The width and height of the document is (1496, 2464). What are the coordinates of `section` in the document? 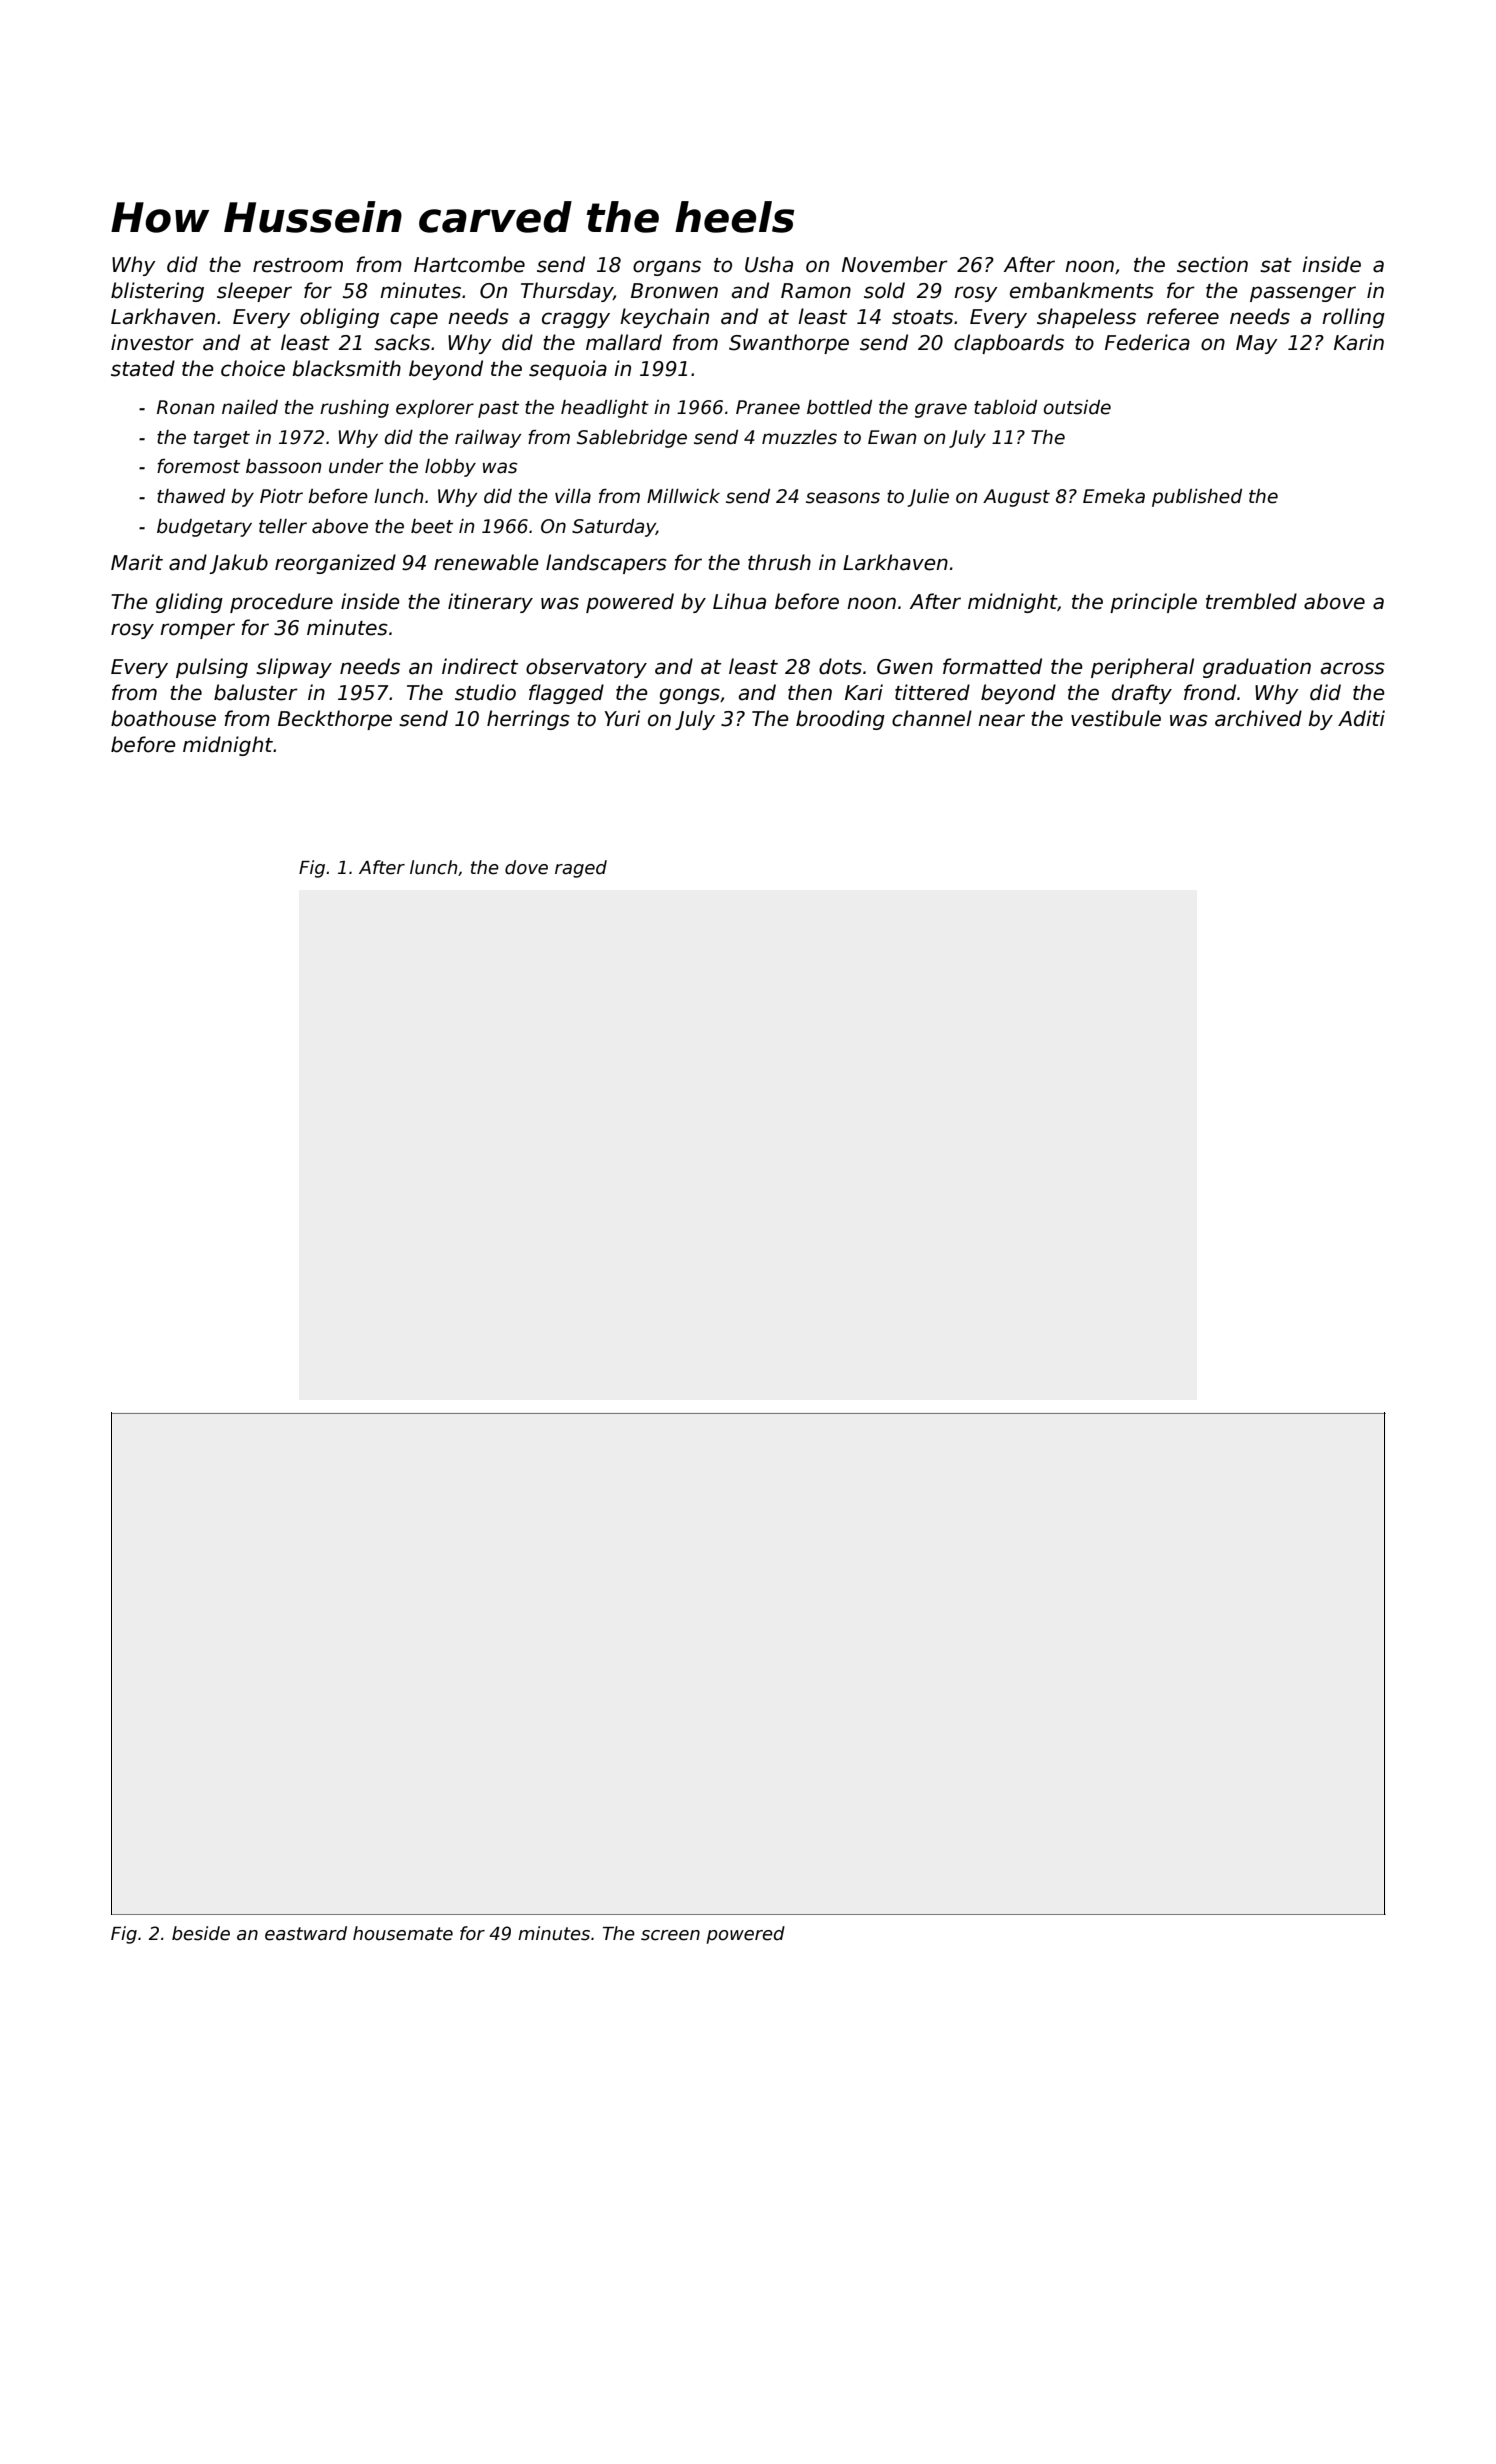 It's located at (1212, 264).
